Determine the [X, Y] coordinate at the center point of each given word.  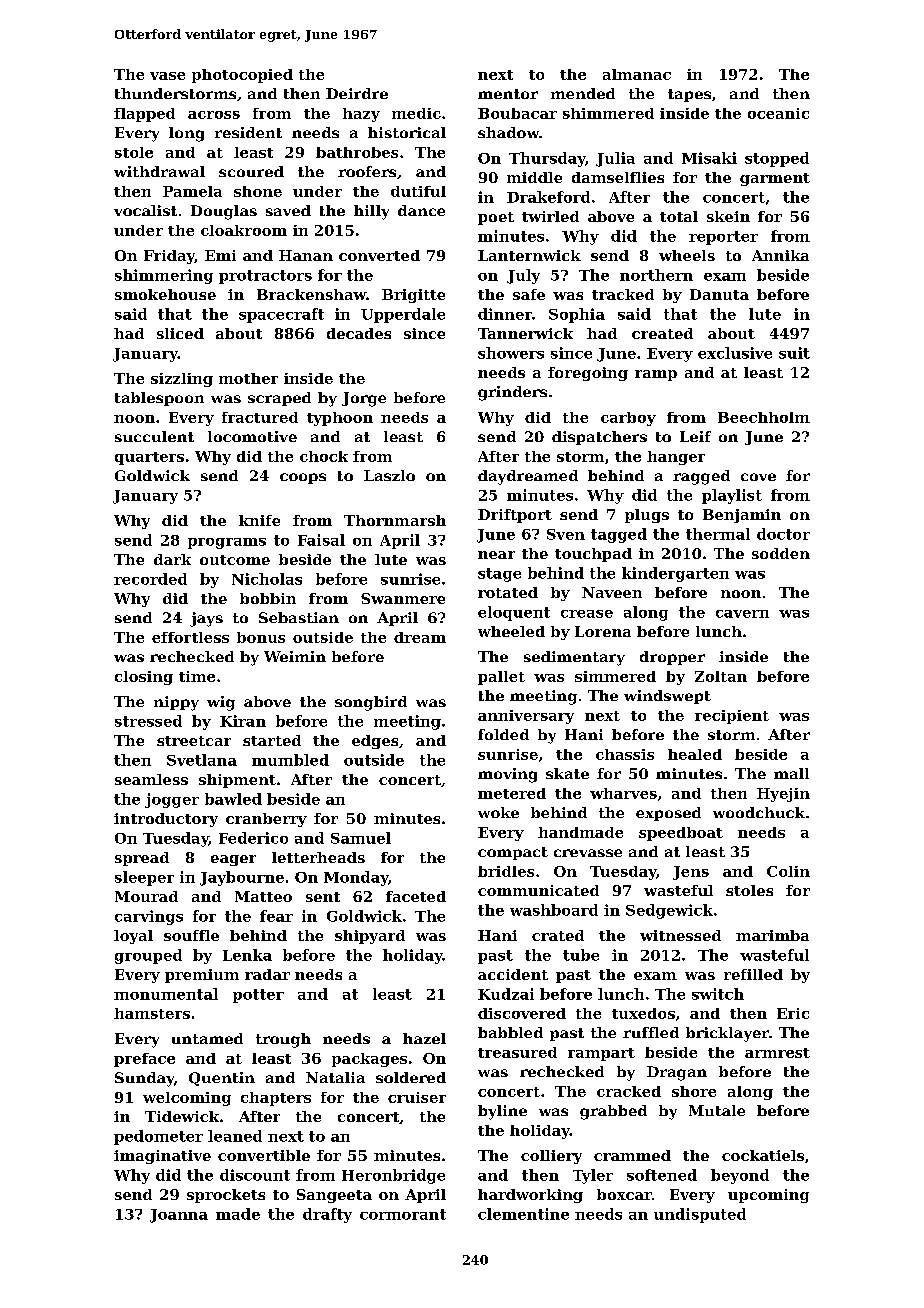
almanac [637, 74]
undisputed [700, 1215]
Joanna [179, 1216]
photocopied [242, 76]
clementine [523, 1214]
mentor [508, 94]
